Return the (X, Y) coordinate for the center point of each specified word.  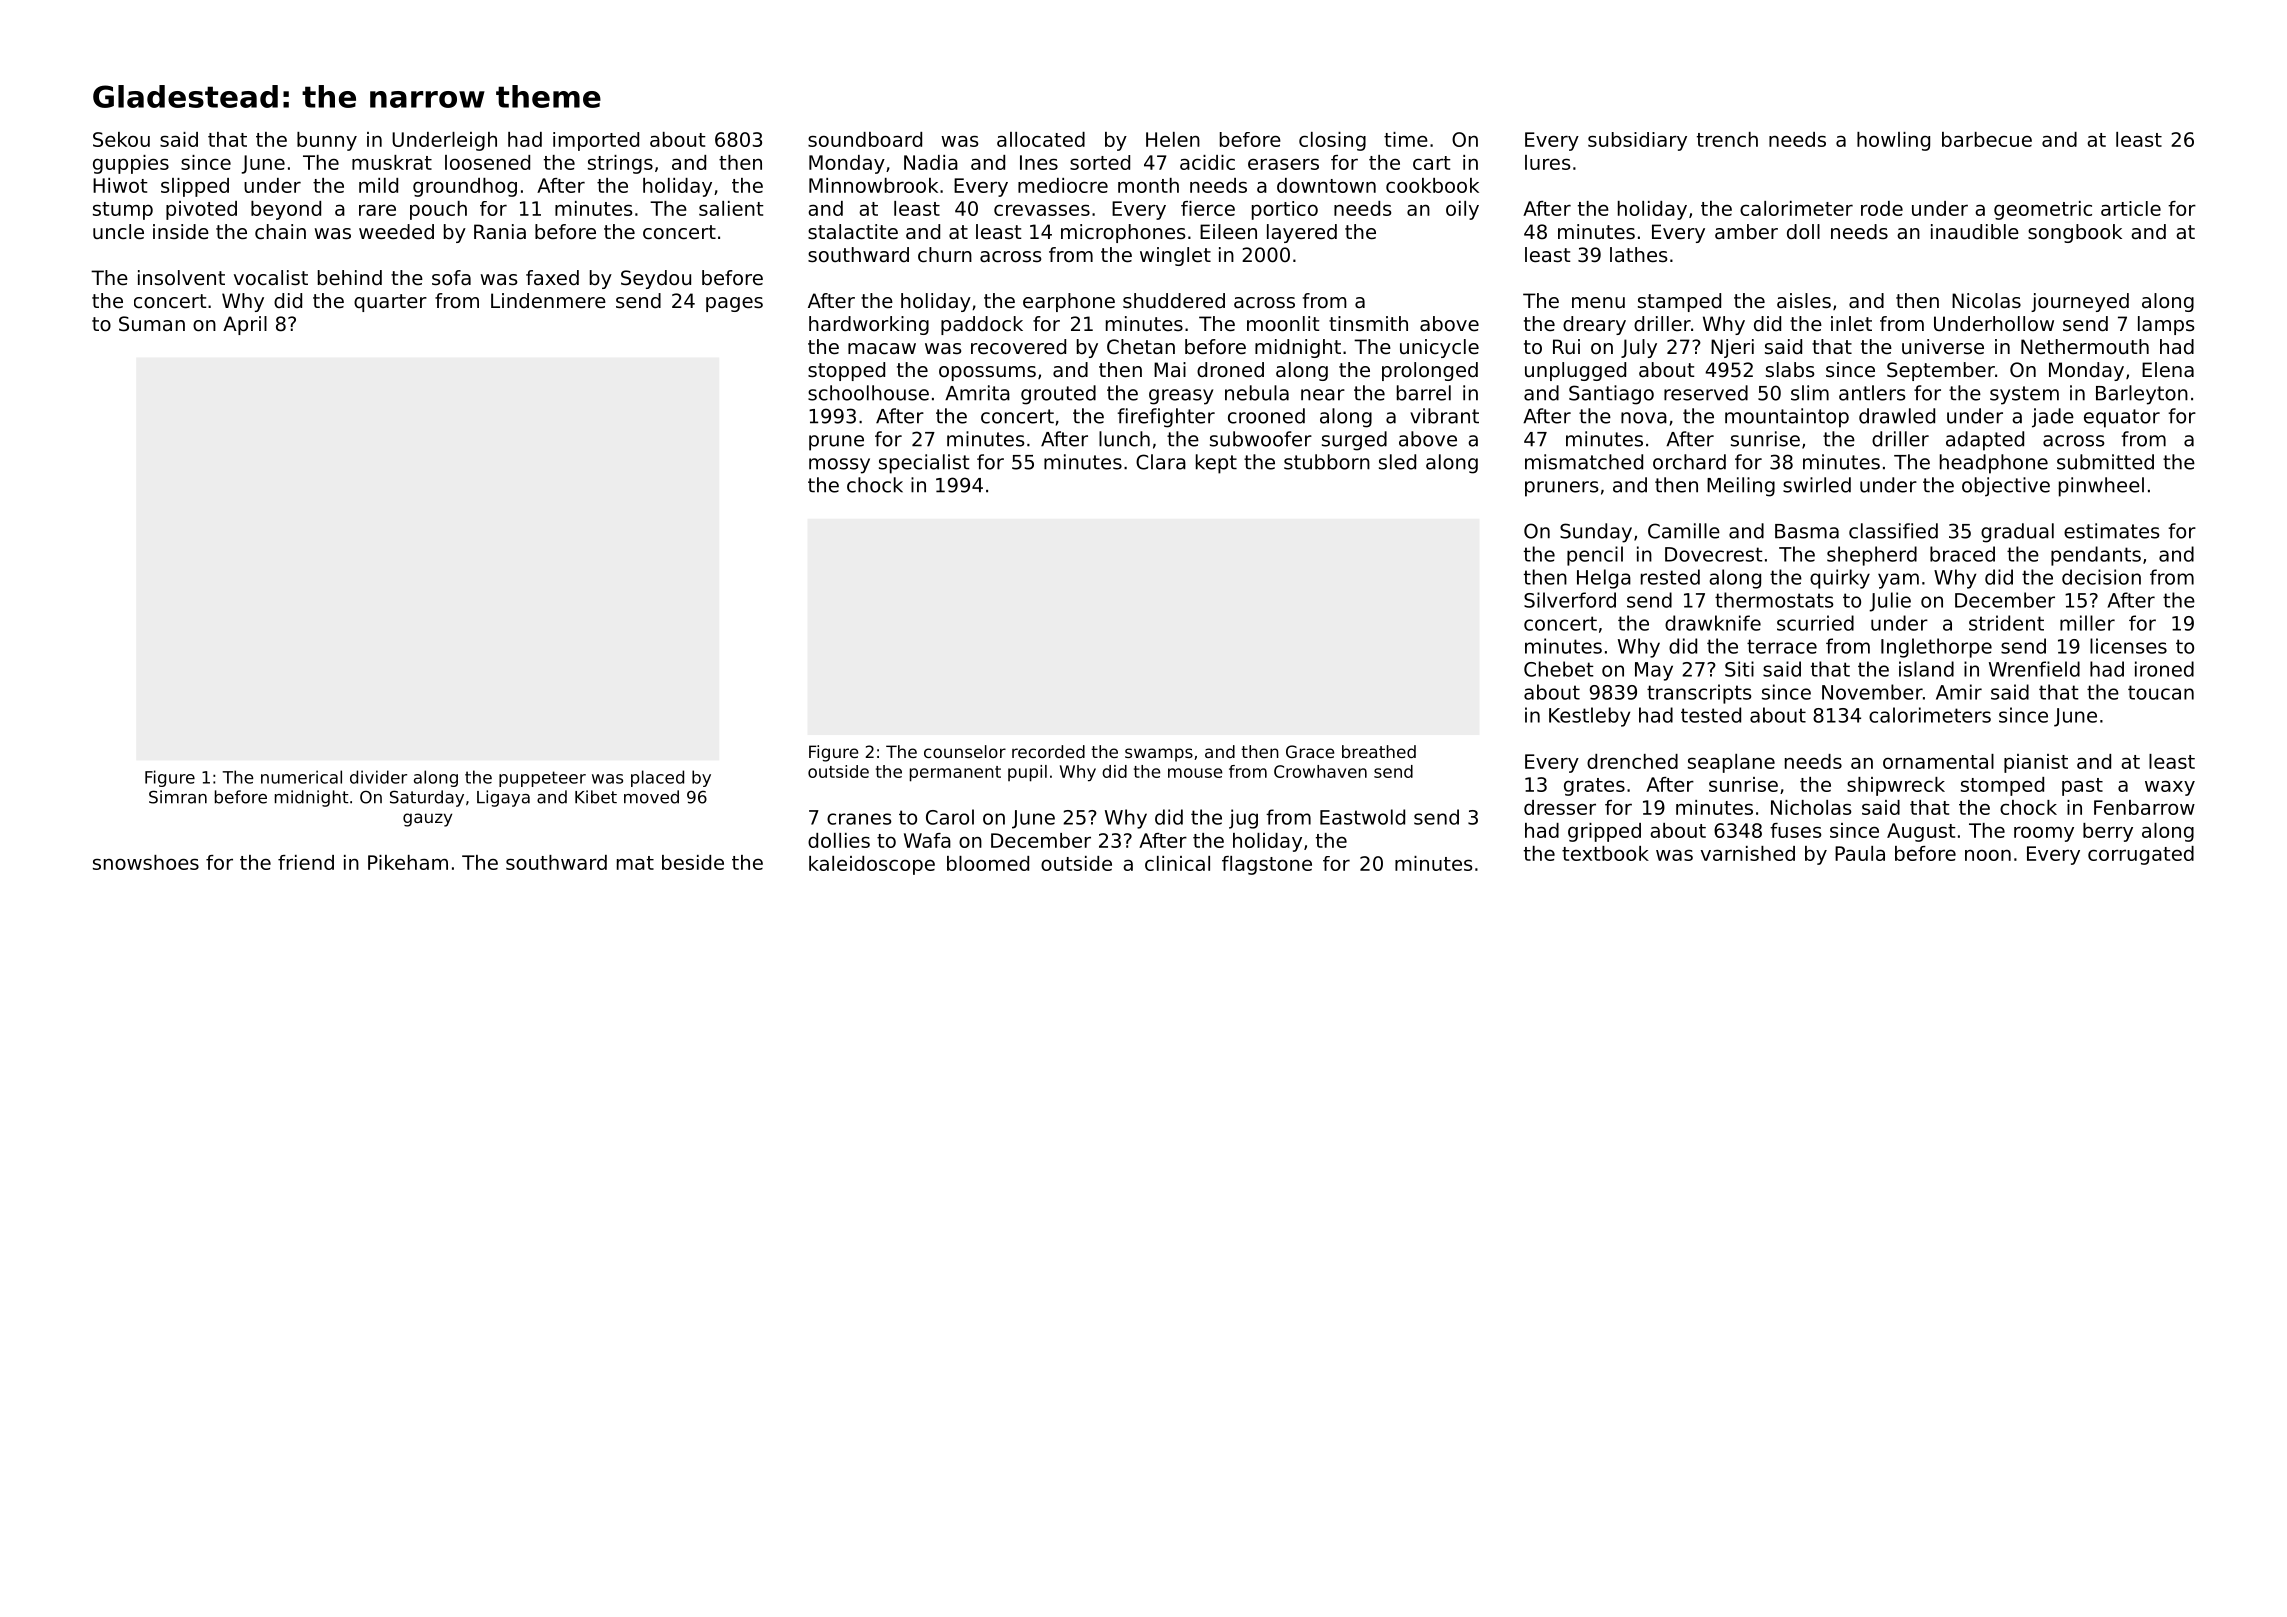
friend (306, 862)
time (1406, 139)
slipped (195, 187)
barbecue (1987, 139)
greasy (1181, 397)
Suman (152, 324)
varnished (1748, 853)
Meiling (1741, 487)
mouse (1195, 773)
